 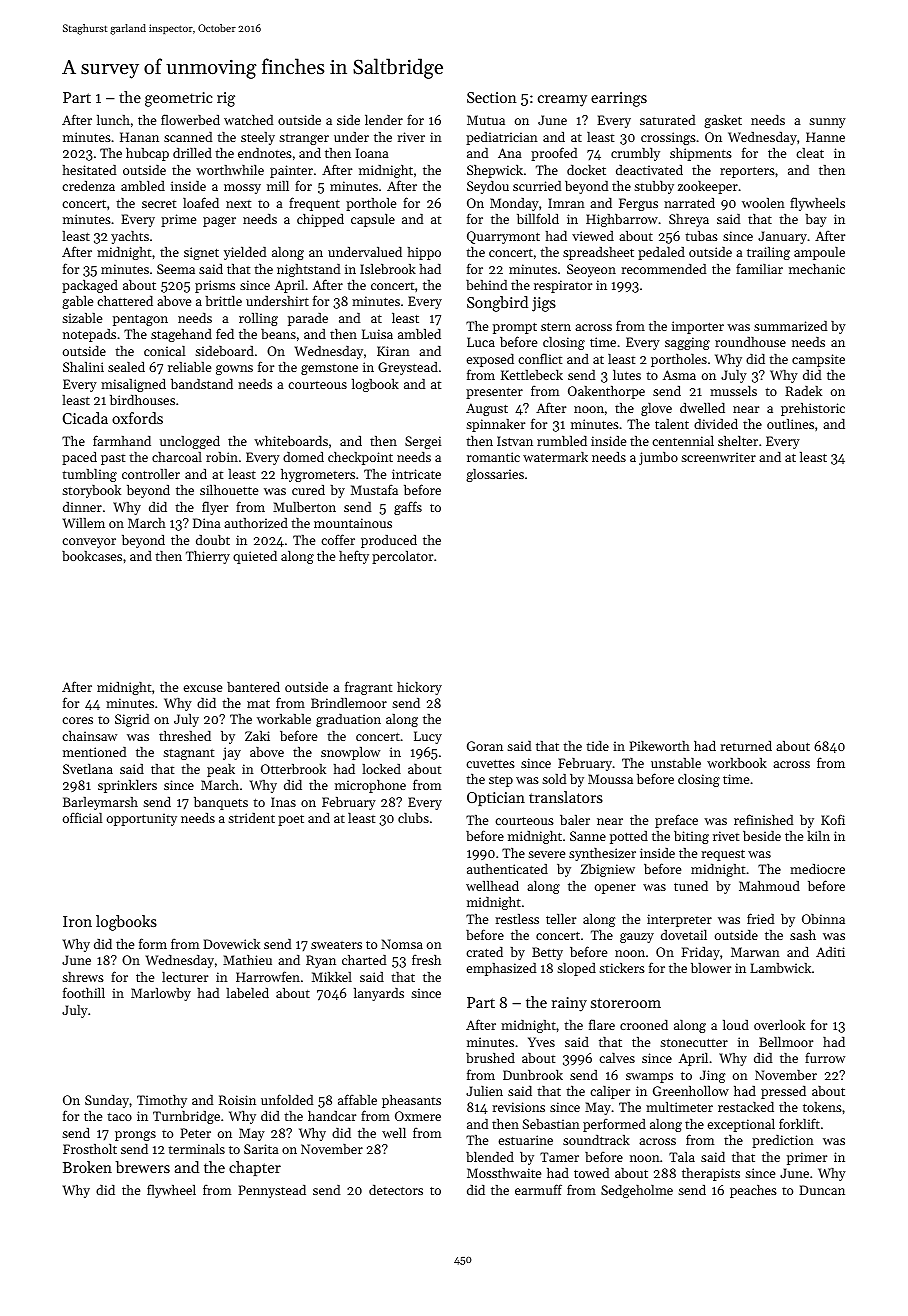 I want to click on Kofi, so click(x=833, y=819).
